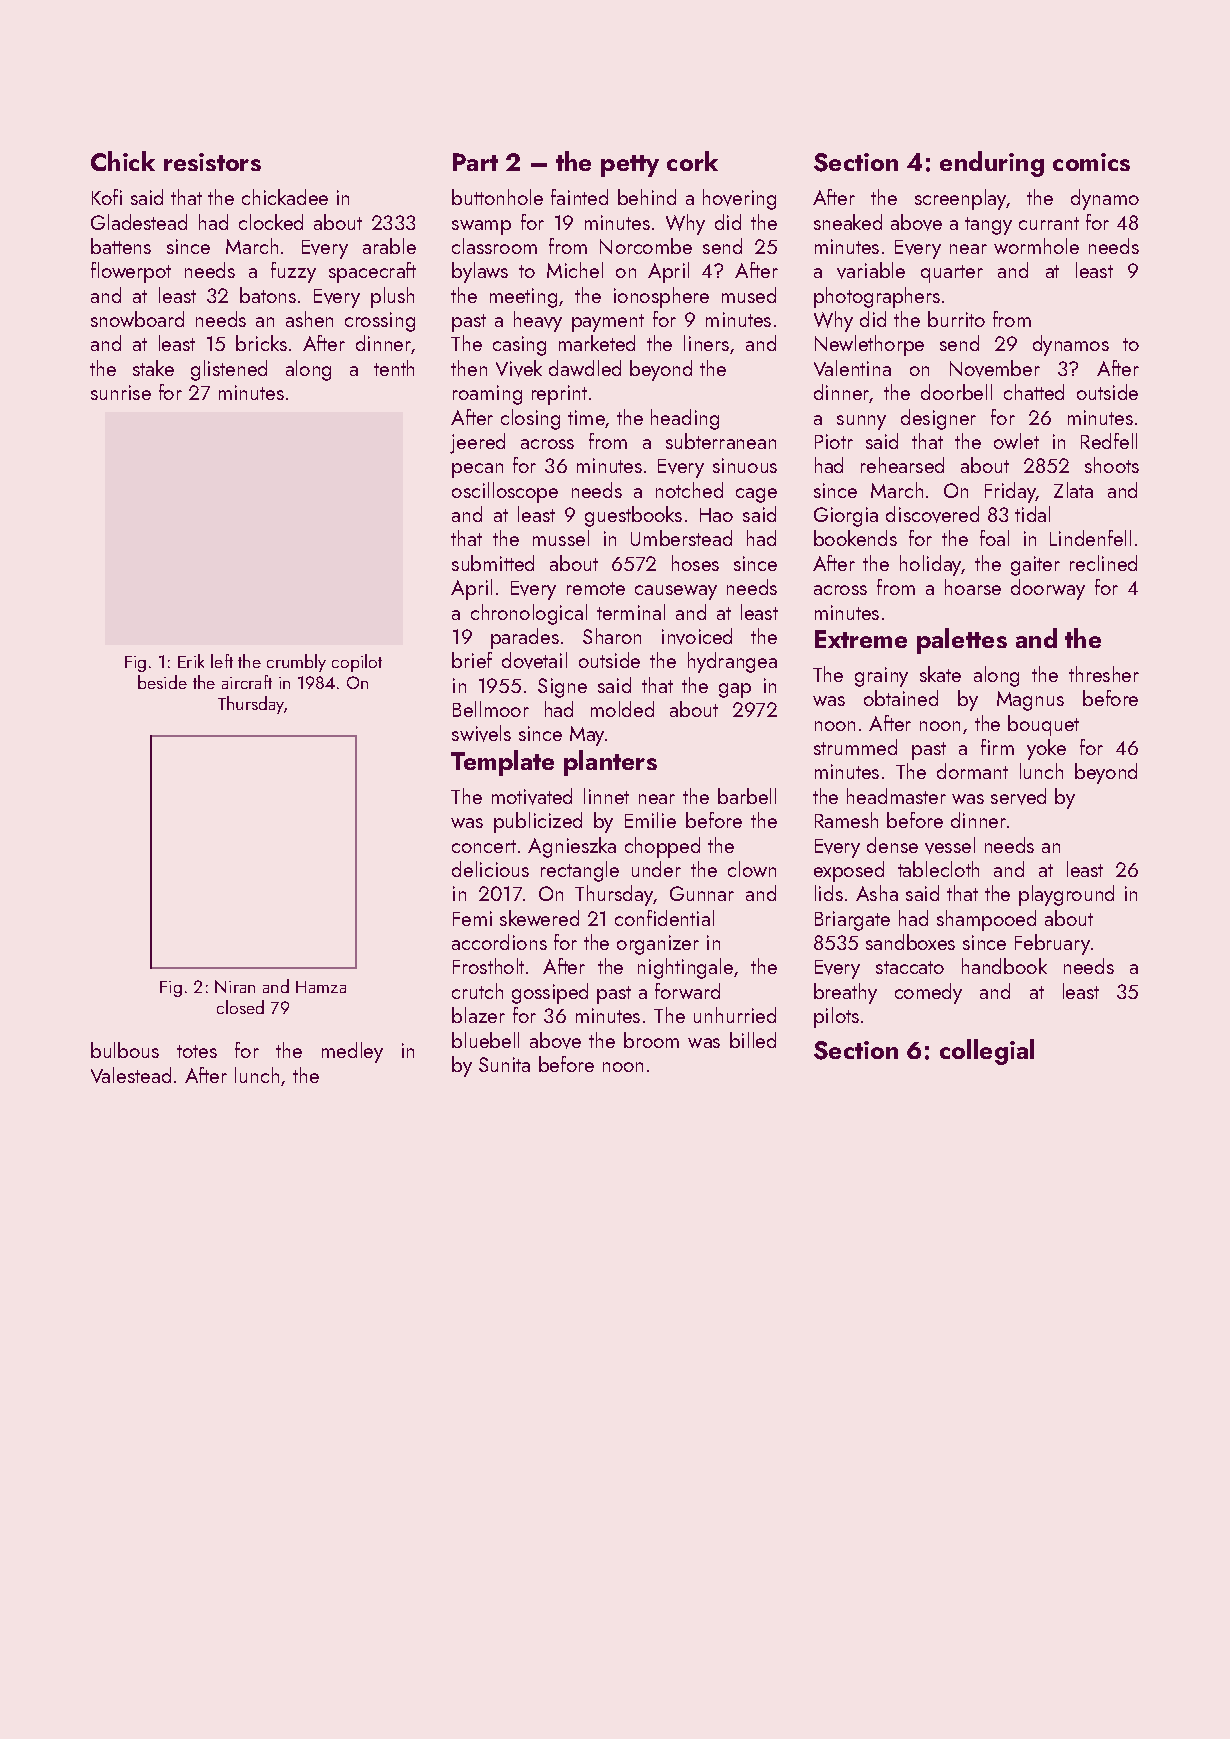 This document has height=1739, width=1230. I want to click on terminal, so click(631, 612).
